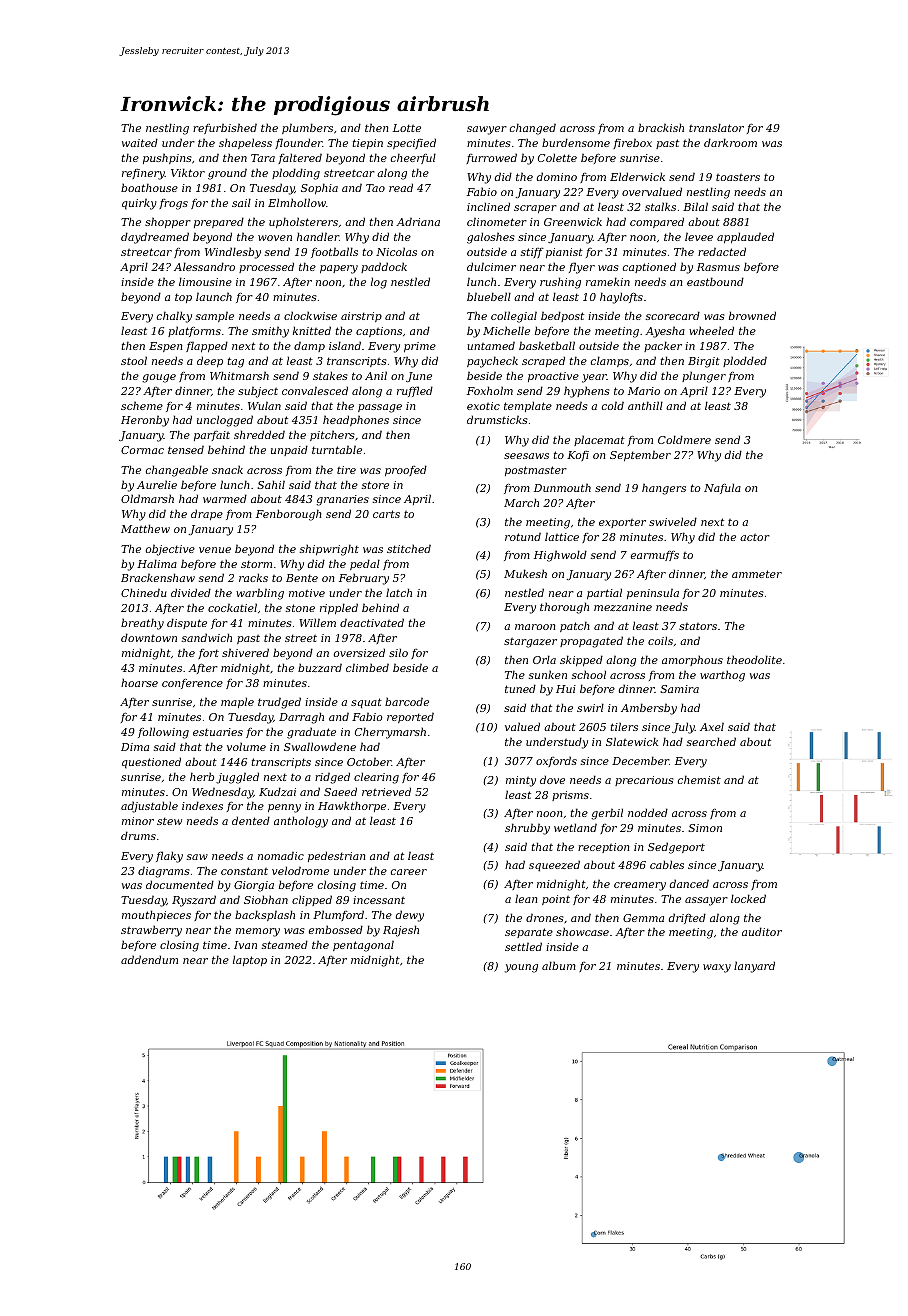  What do you see at coordinates (610, 361) in the screenshot?
I see `clamps` at bounding box center [610, 361].
